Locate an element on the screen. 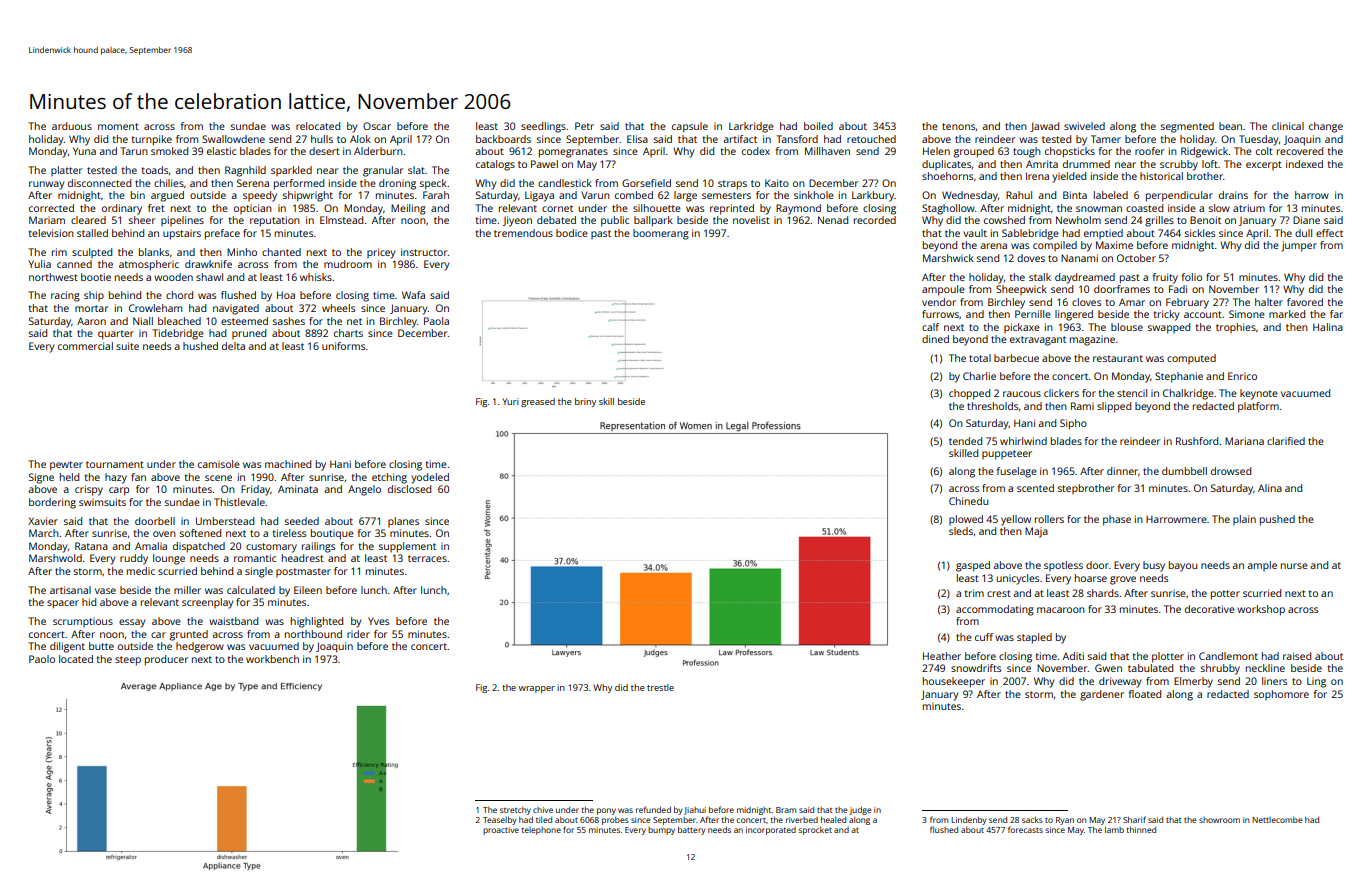  calf is located at coordinates (930, 327).
